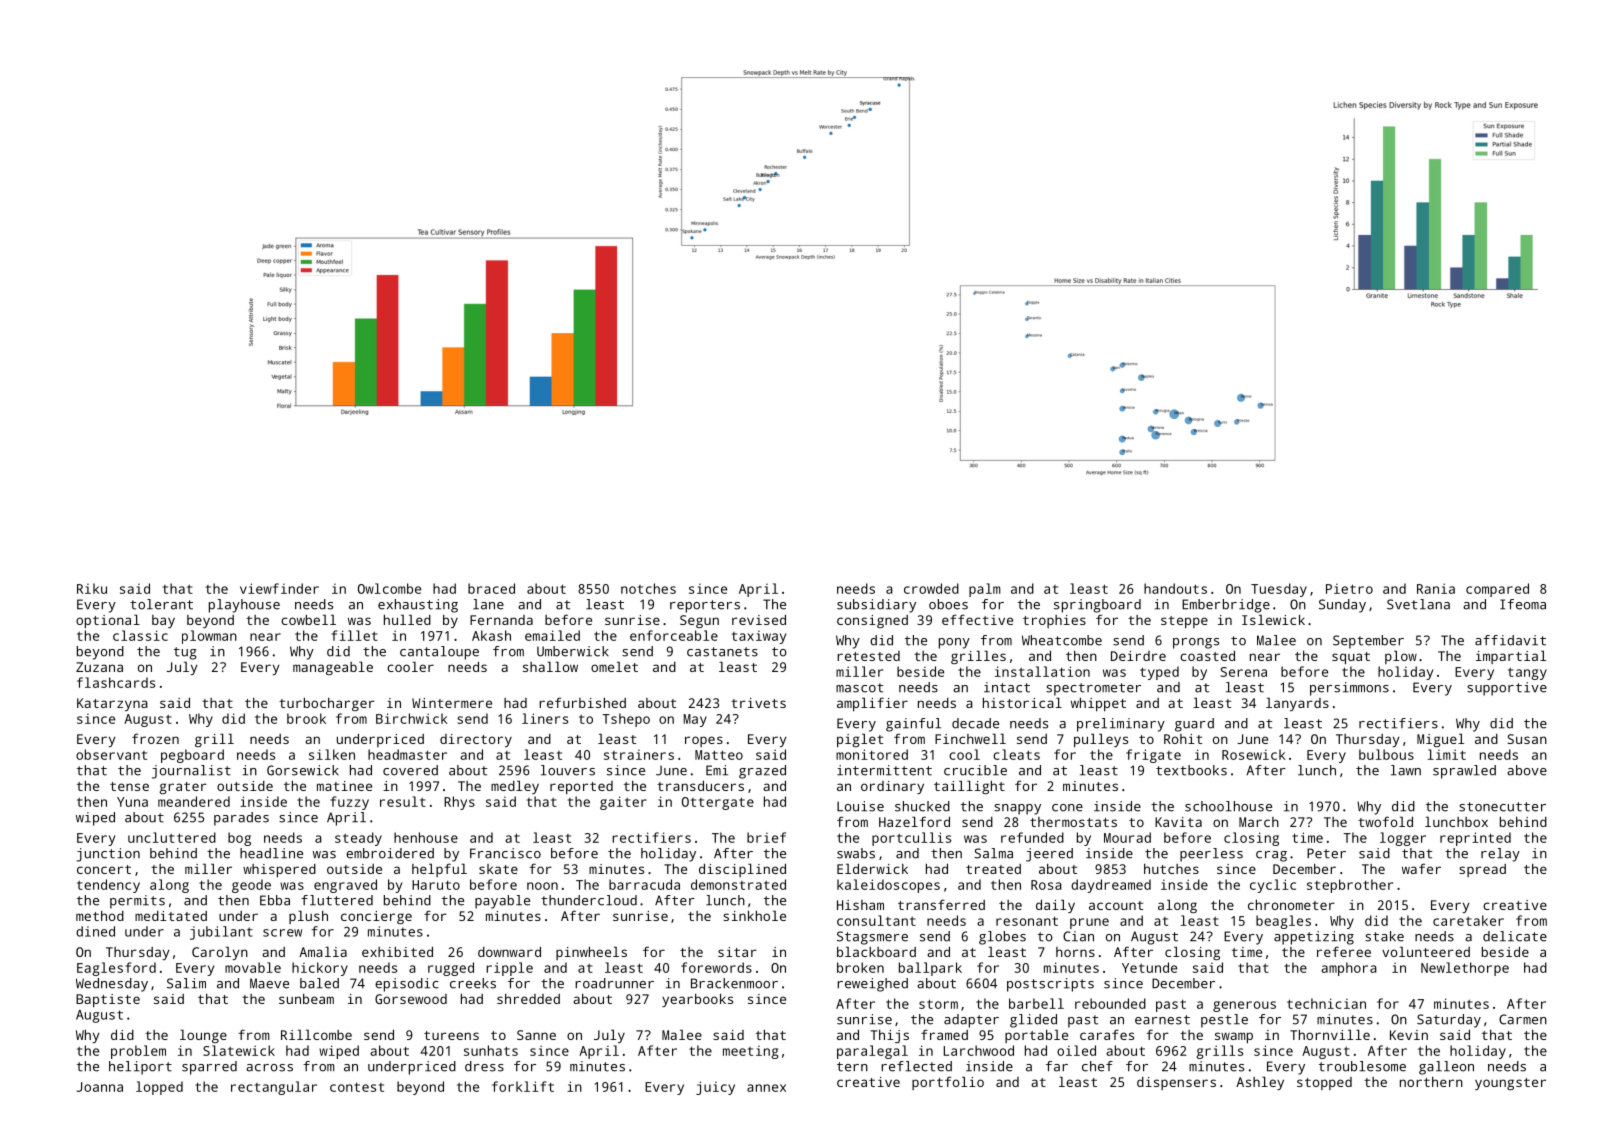 The width and height of the image is (1623, 1148). What do you see at coordinates (484, 1066) in the image?
I see `dress` at bounding box center [484, 1066].
